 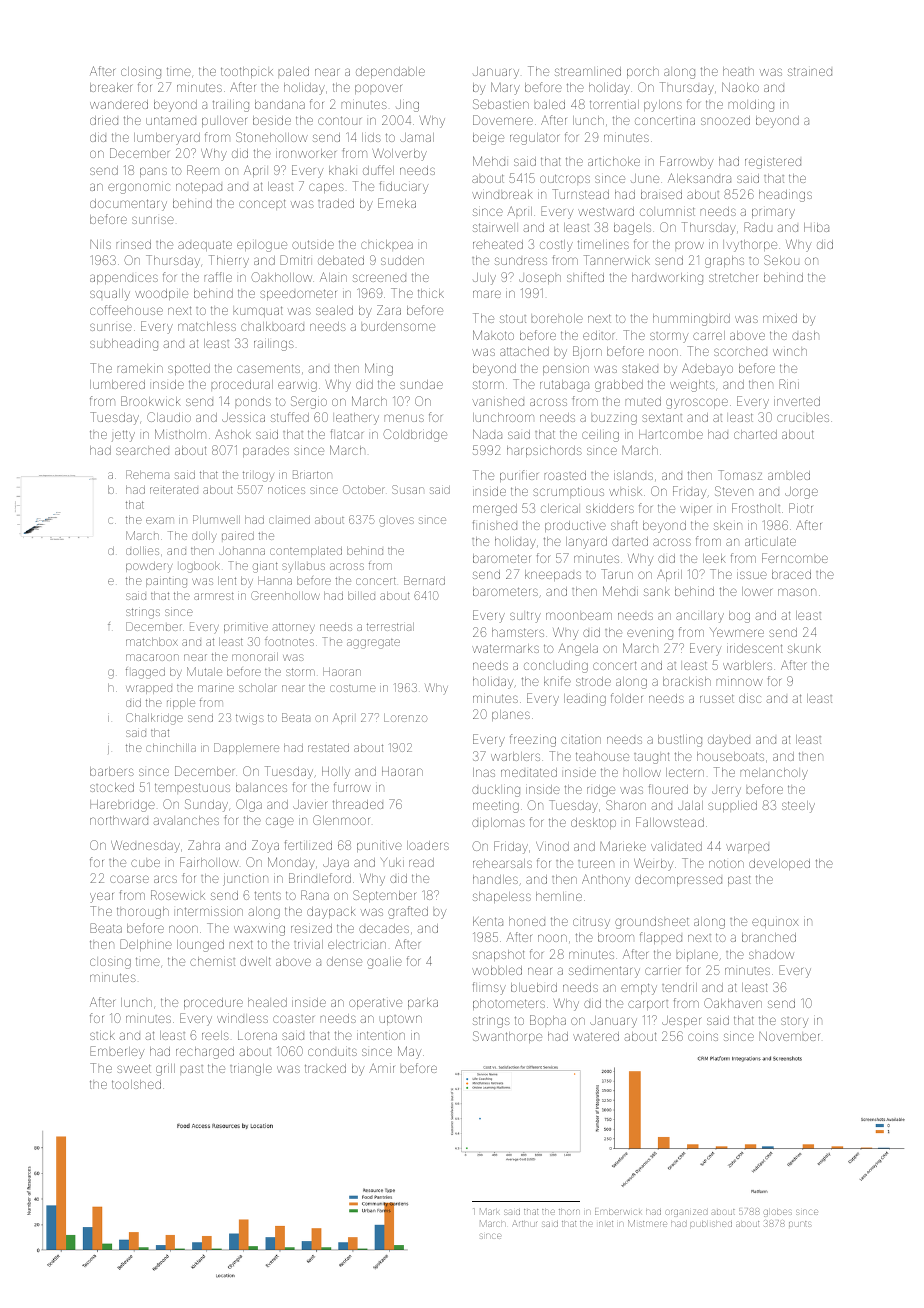 What do you see at coordinates (406, 718) in the screenshot?
I see `Lorenzo` at bounding box center [406, 718].
